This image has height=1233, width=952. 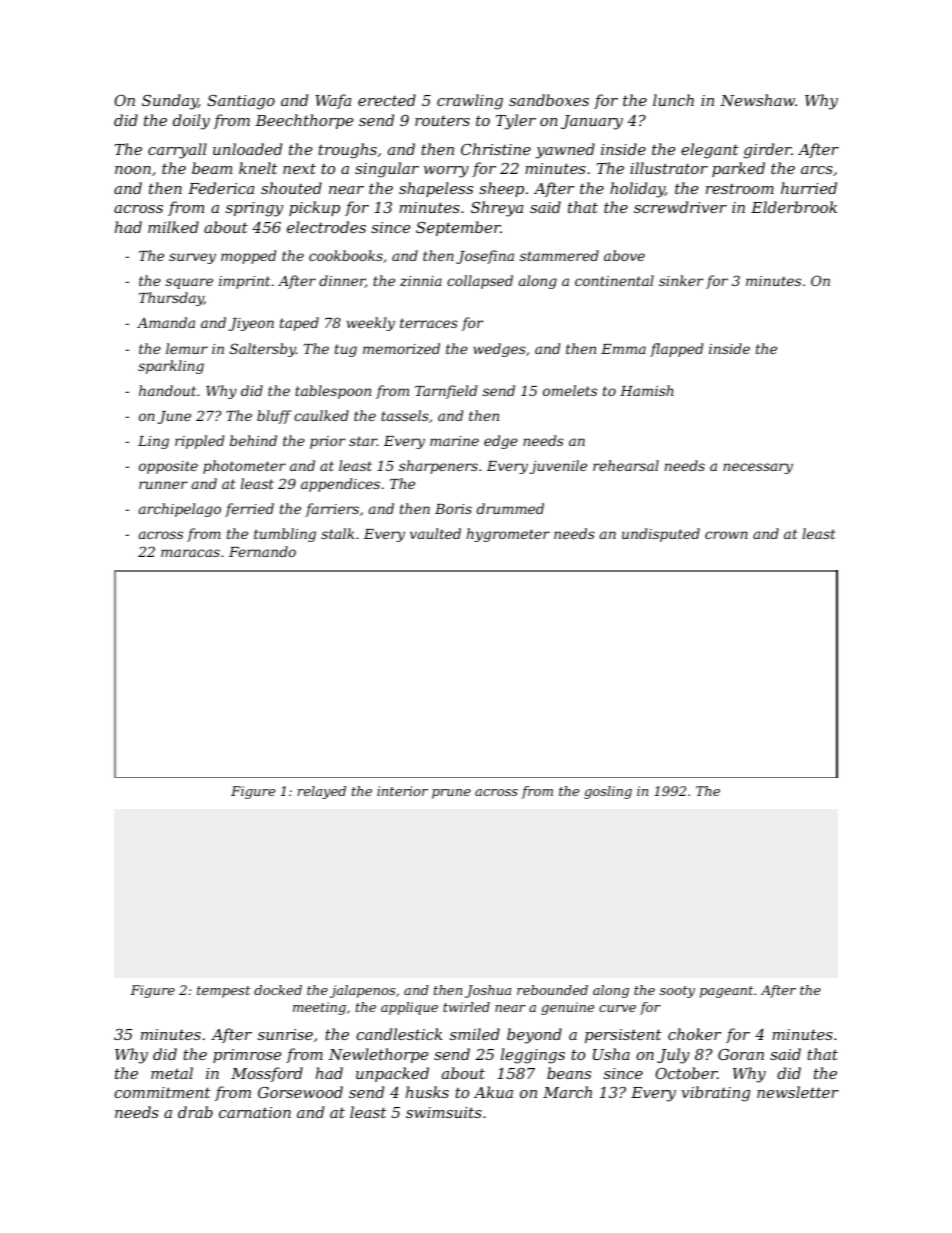 What do you see at coordinates (255, 1112) in the image?
I see `carnation` at bounding box center [255, 1112].
